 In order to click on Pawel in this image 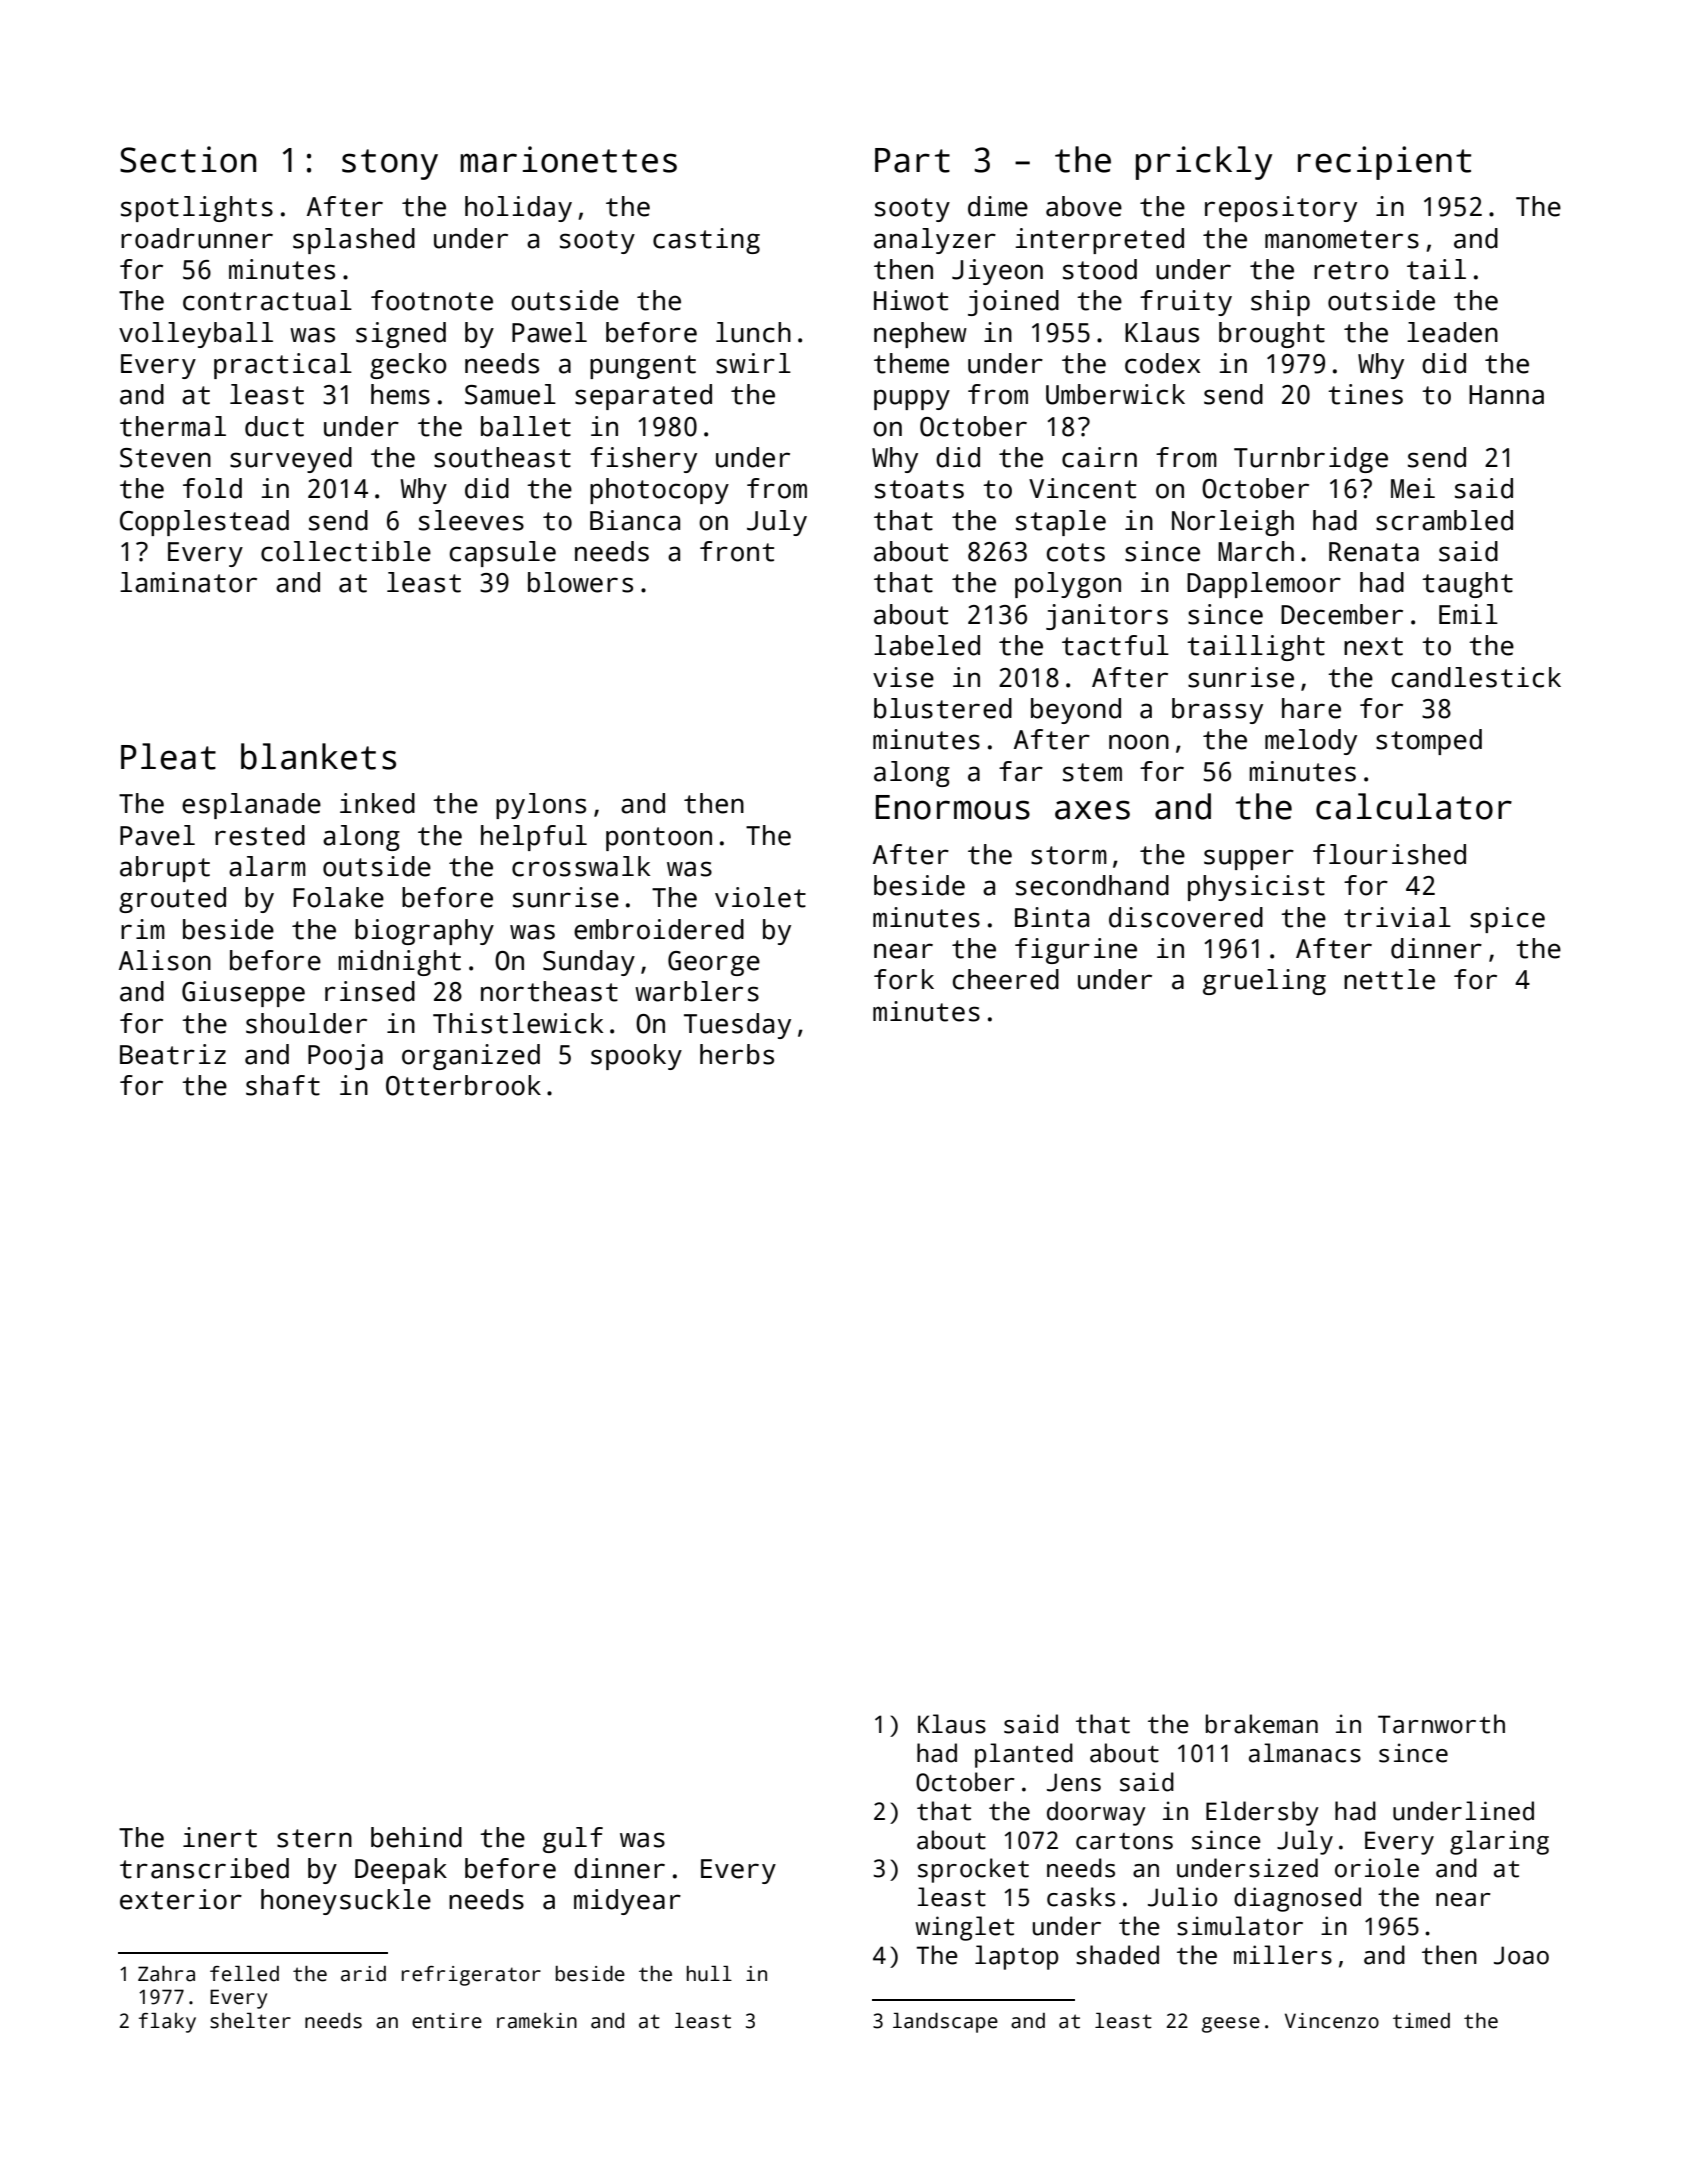, I will do `click(549, 332)`.
